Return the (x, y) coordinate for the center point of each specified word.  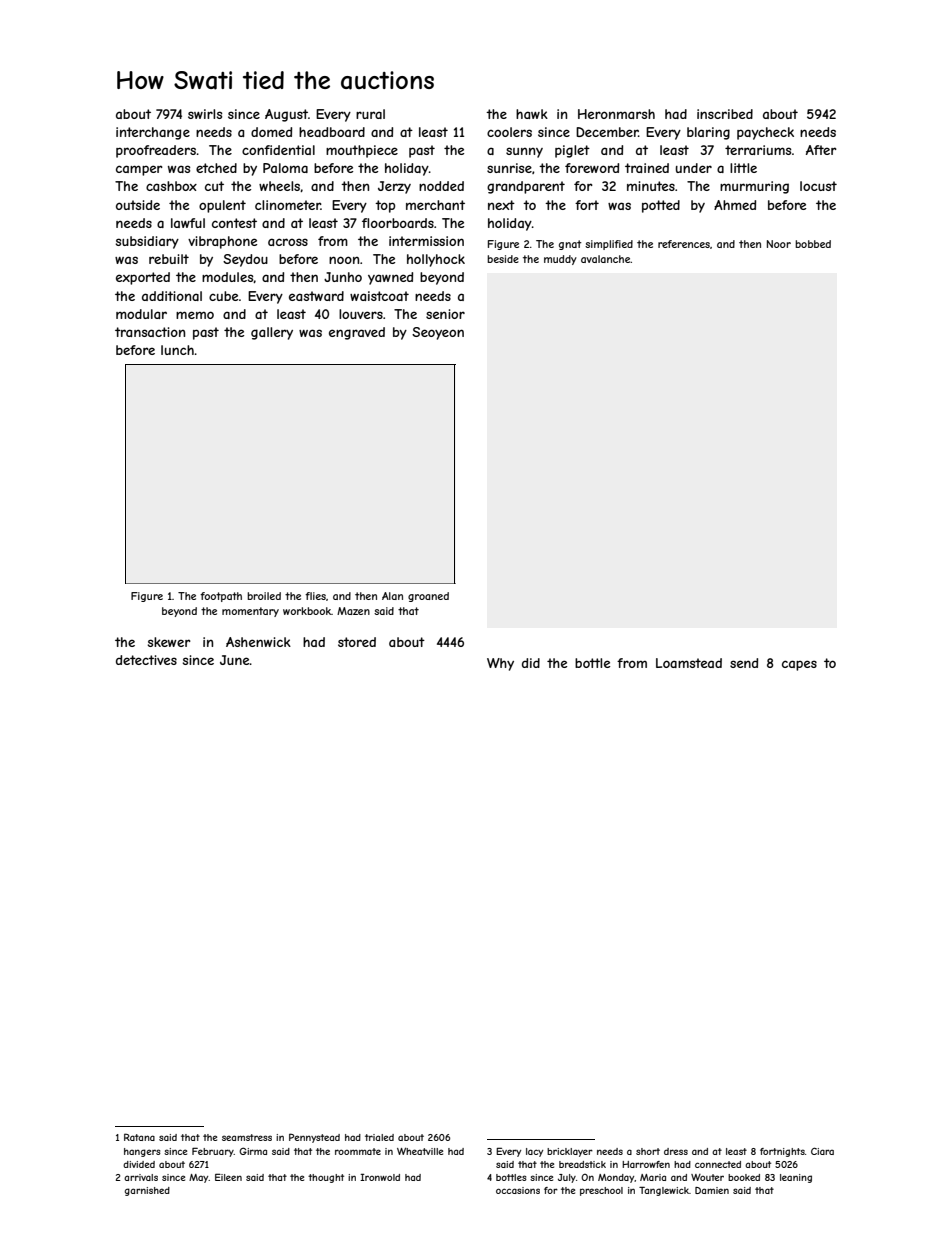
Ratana (139, 1137)
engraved (357, 333)
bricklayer (570, 1152)
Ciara (822, 1151)
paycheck (765, 133)
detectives (146, 660)
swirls (205, 114)
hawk (532, 114)
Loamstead (689, 663)
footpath (221, 597)
